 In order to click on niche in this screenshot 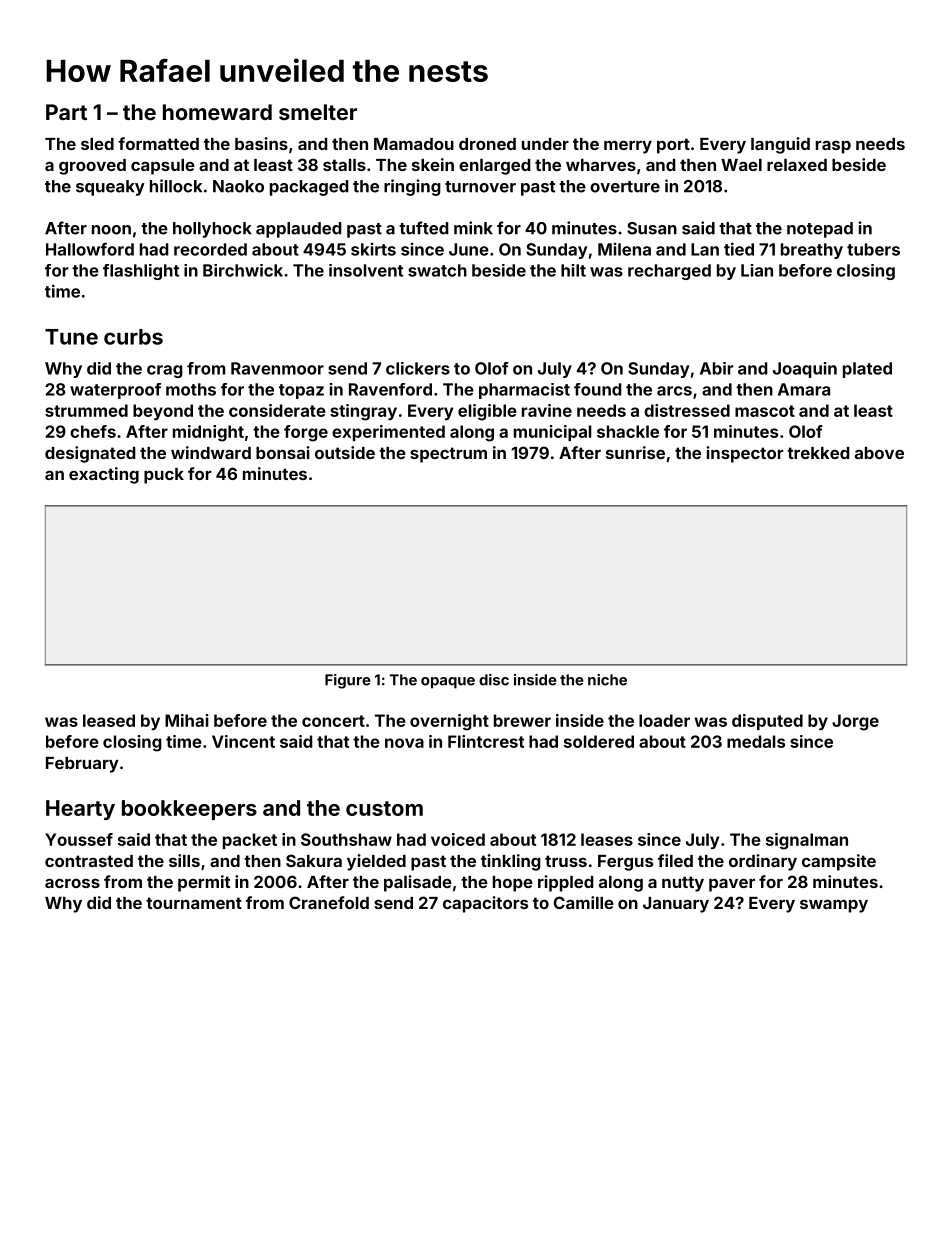, I will do `click(607, 680)`.
